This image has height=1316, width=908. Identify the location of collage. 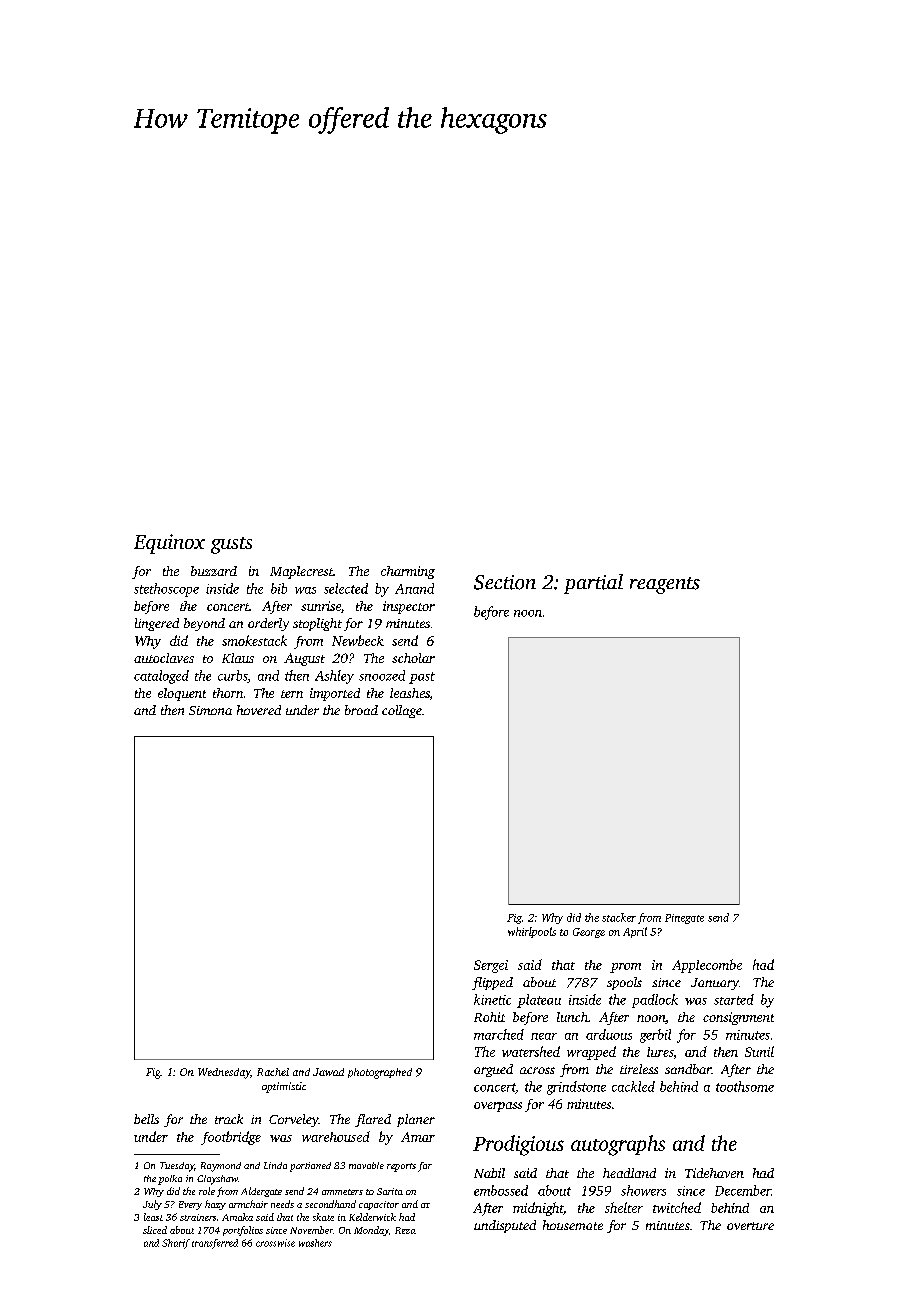
(402, 711).
